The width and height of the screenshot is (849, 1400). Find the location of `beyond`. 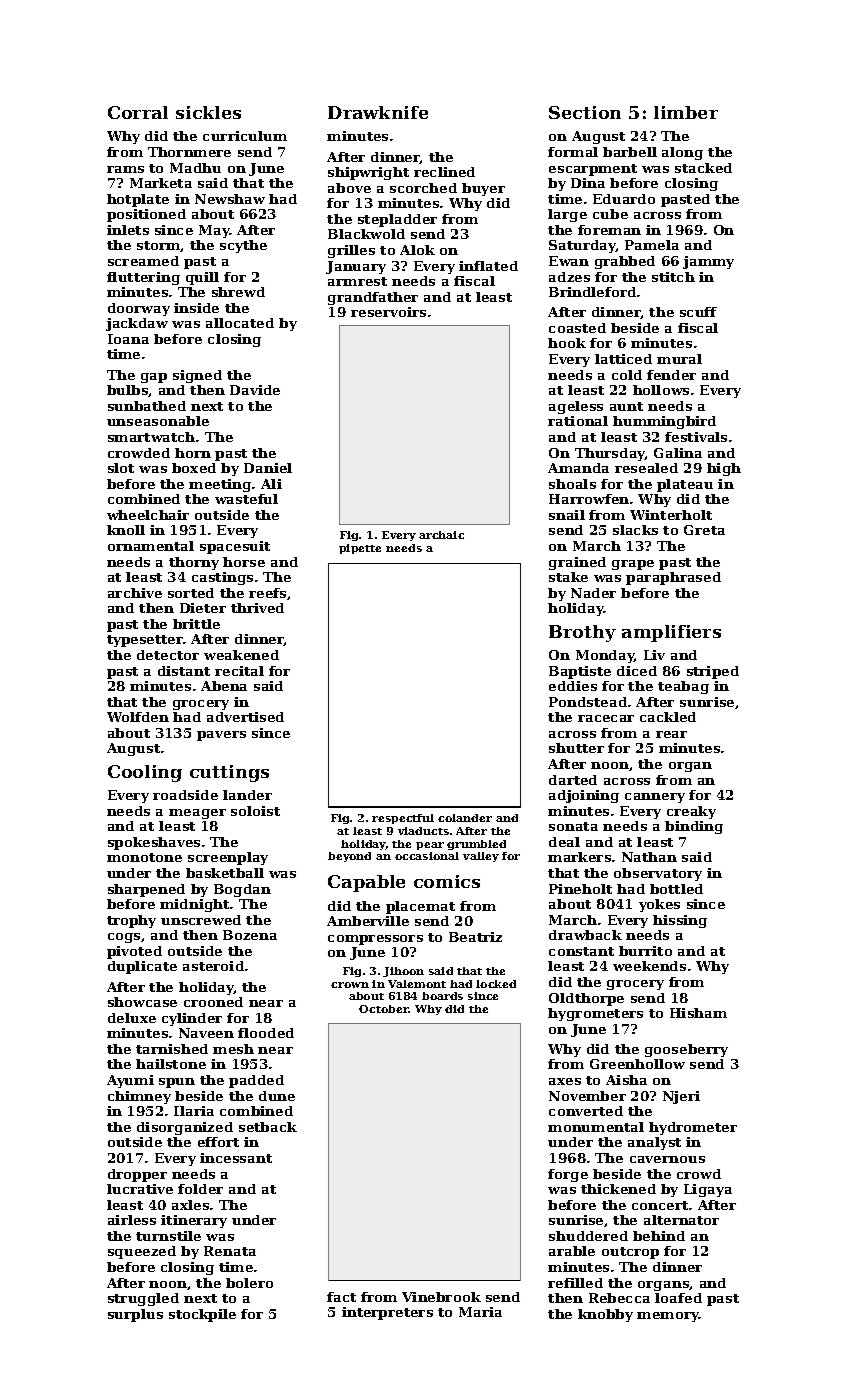

beyond is located at coordinates (349, 857).
